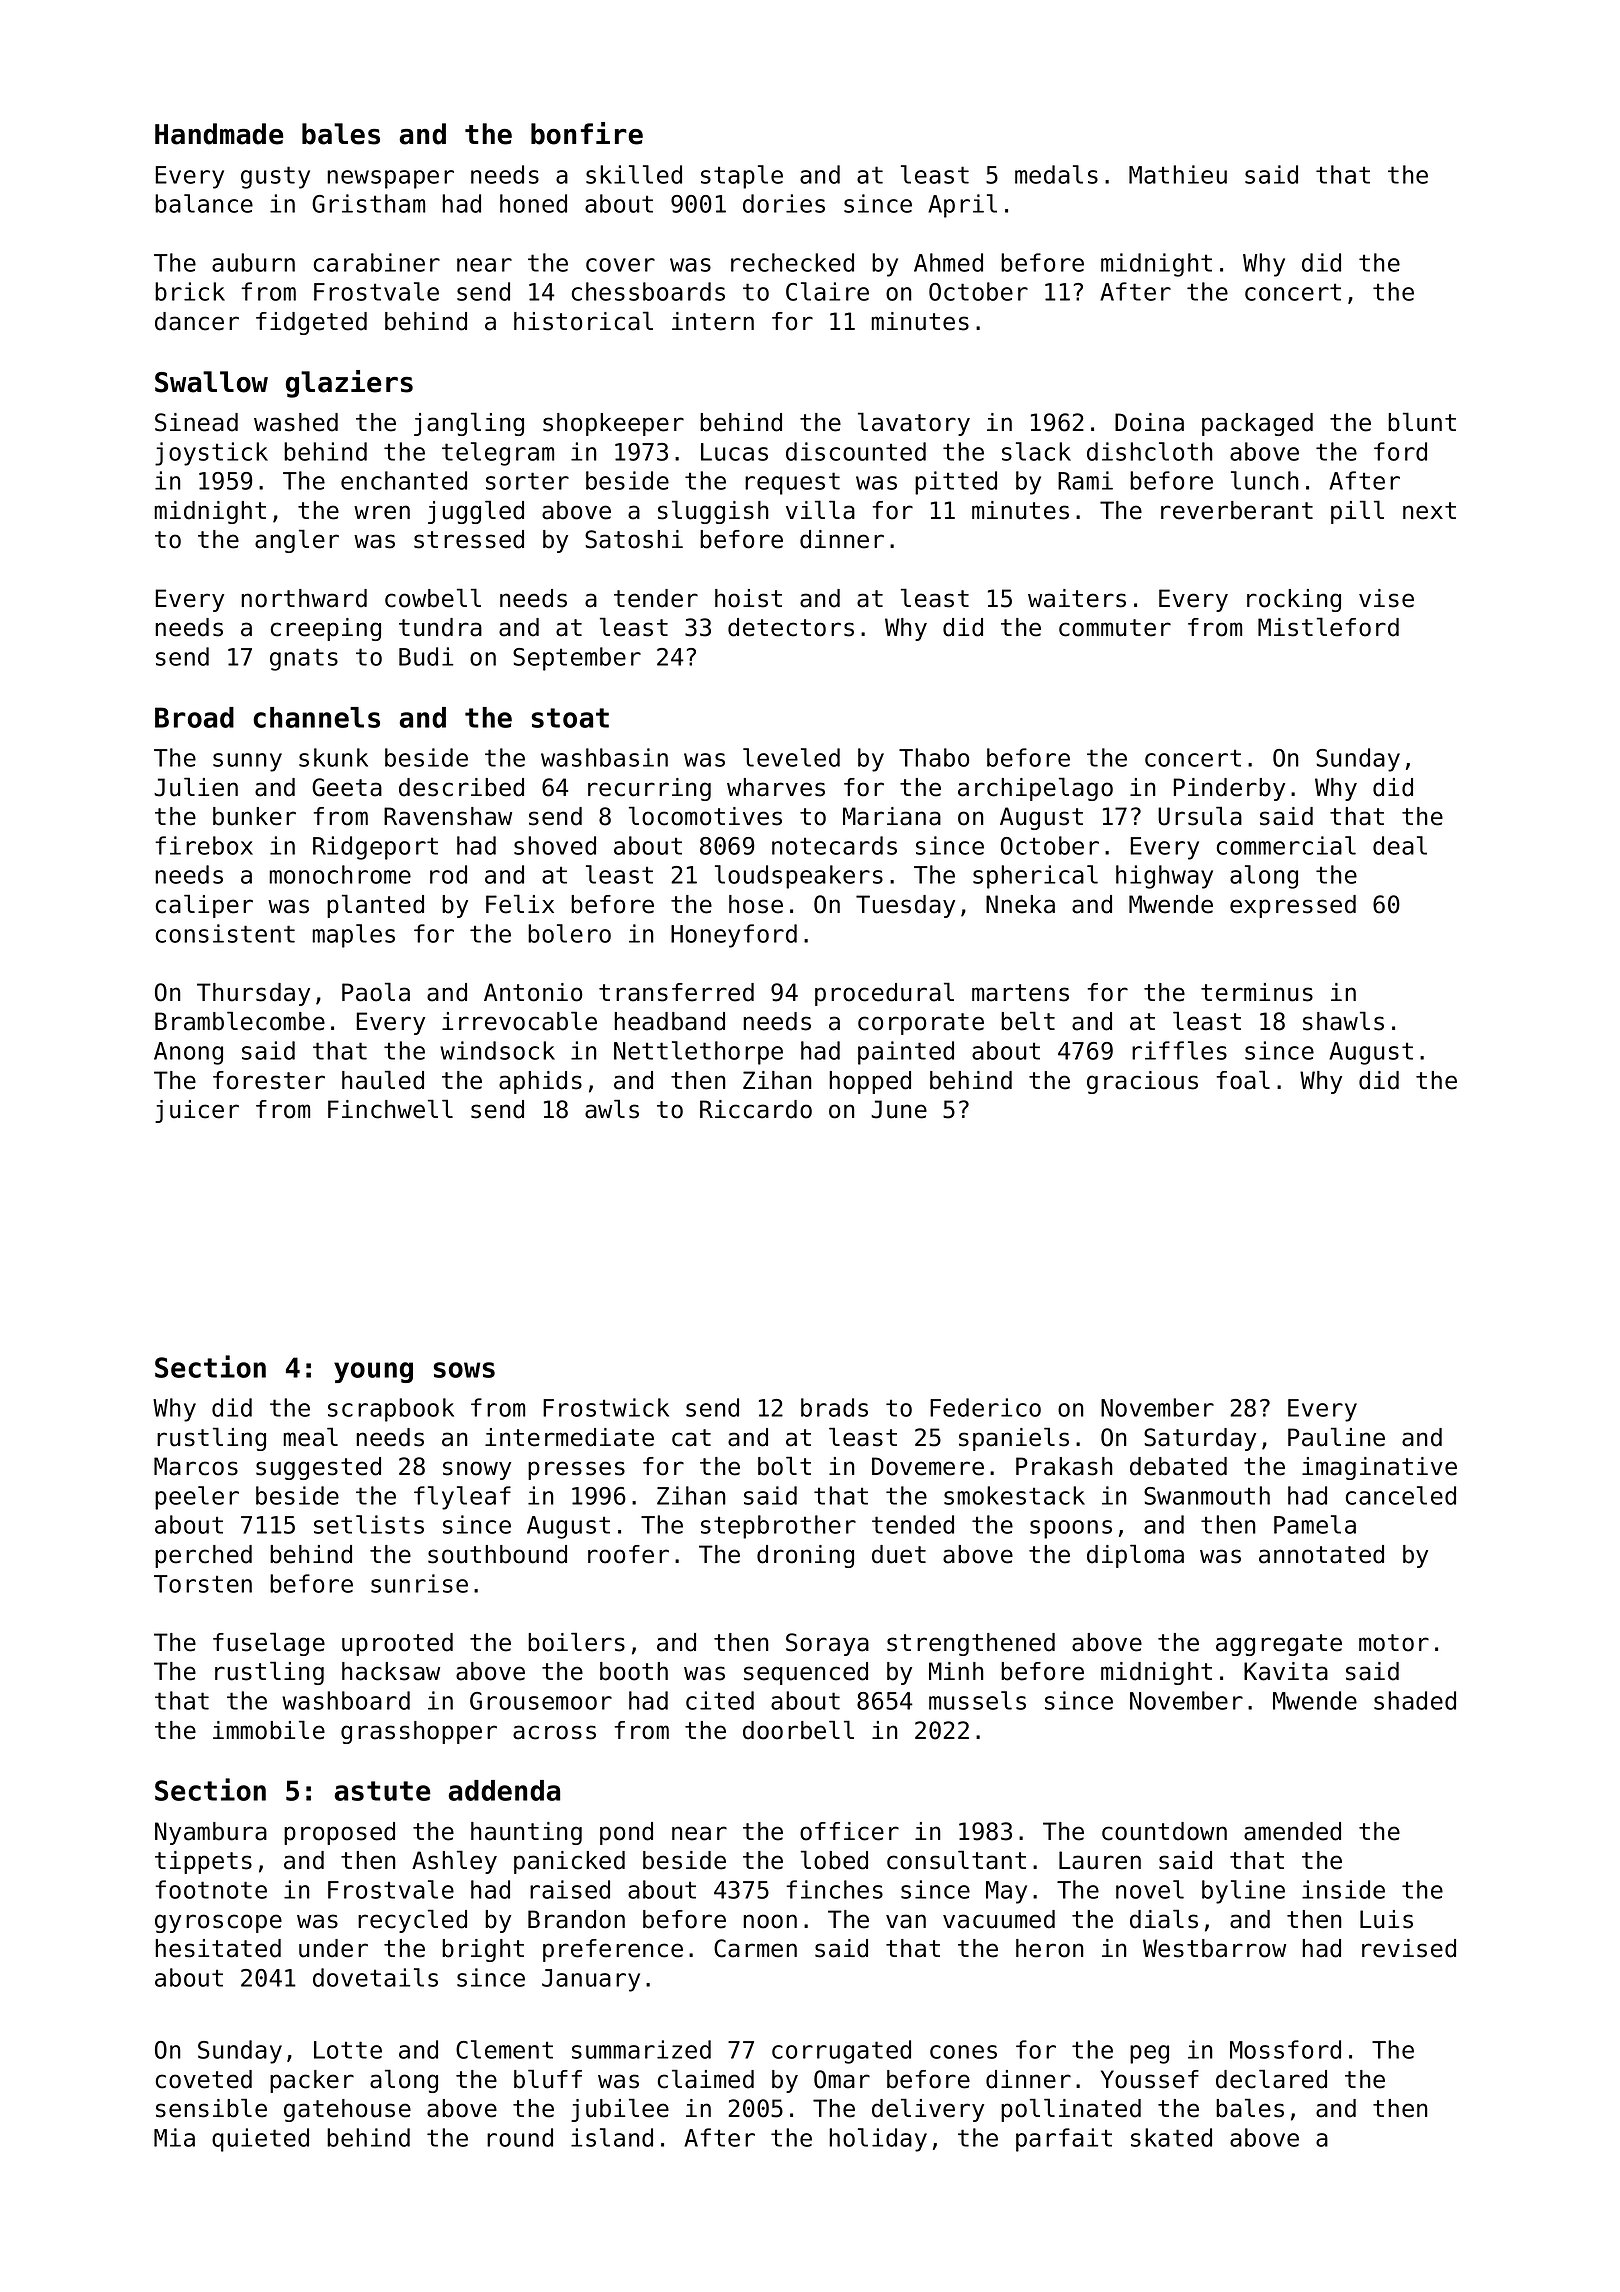 The width and height of the image is (1620, 2292). Describe the element at coordinates (576, 1470) in the image. I see `presses` at that location.
